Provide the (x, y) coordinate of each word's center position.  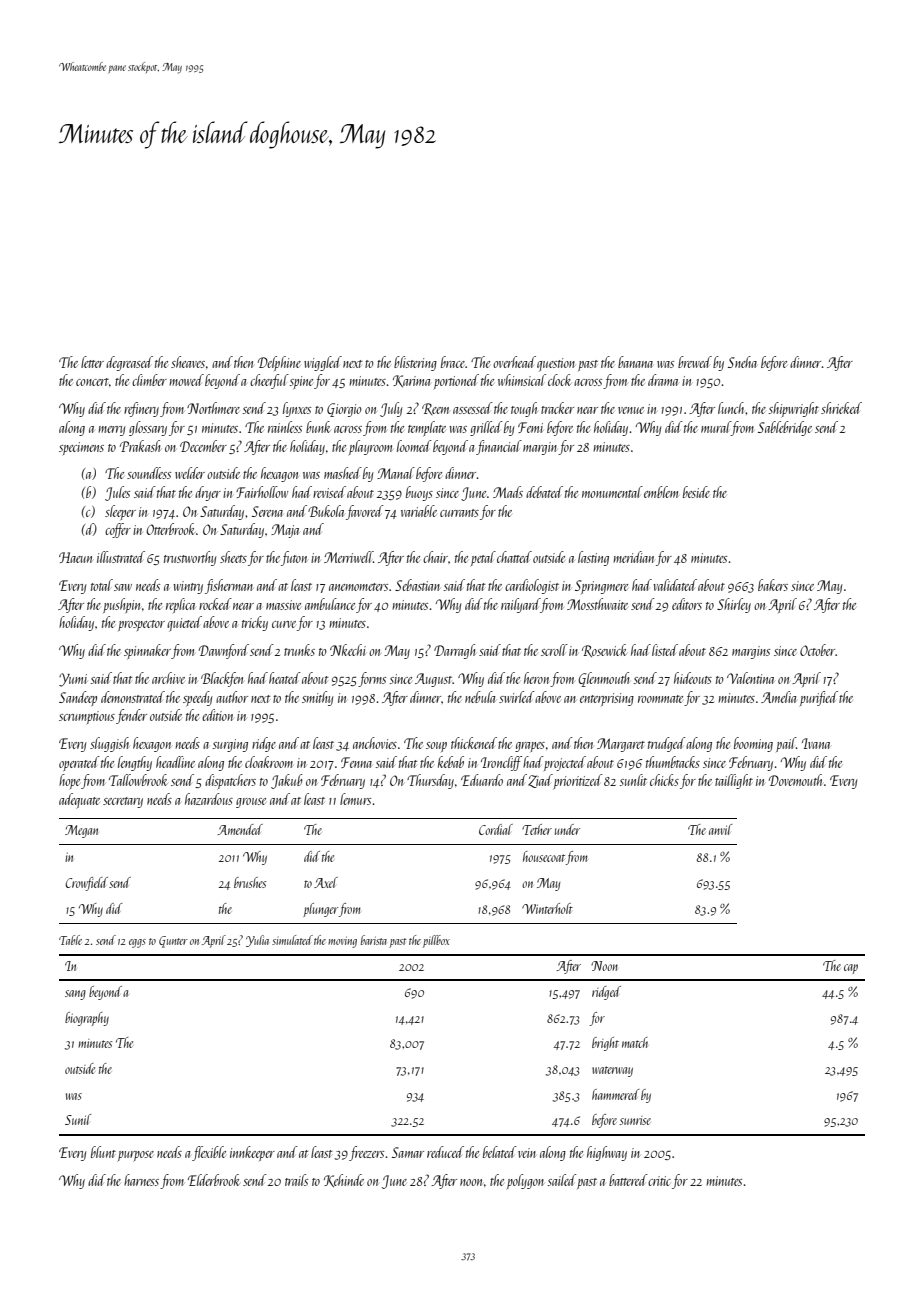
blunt (103, 1152)
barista (374, 940)
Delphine (279, 363)
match (635, 1042)
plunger (321, 910)
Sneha (742, 362)
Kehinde (344, 1181)
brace (453, 362)
